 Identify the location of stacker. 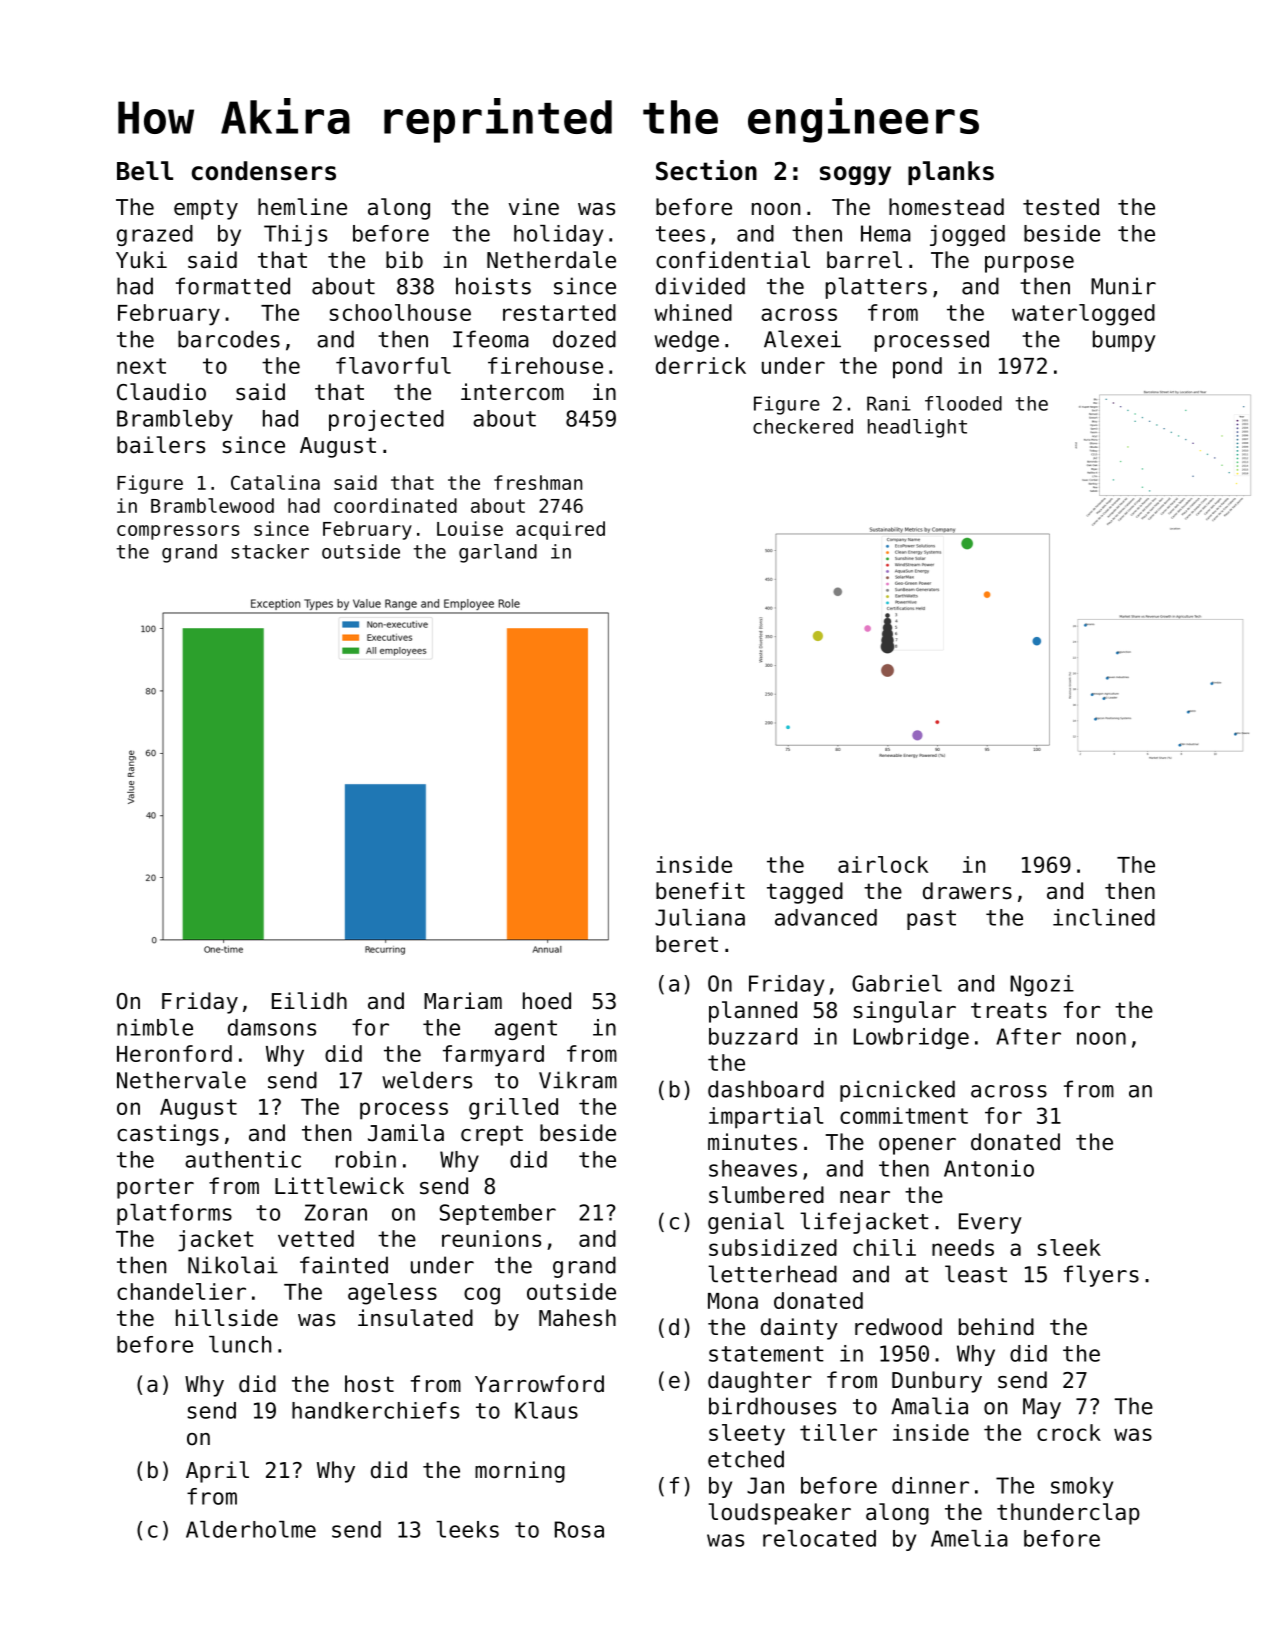
(270, 551).
